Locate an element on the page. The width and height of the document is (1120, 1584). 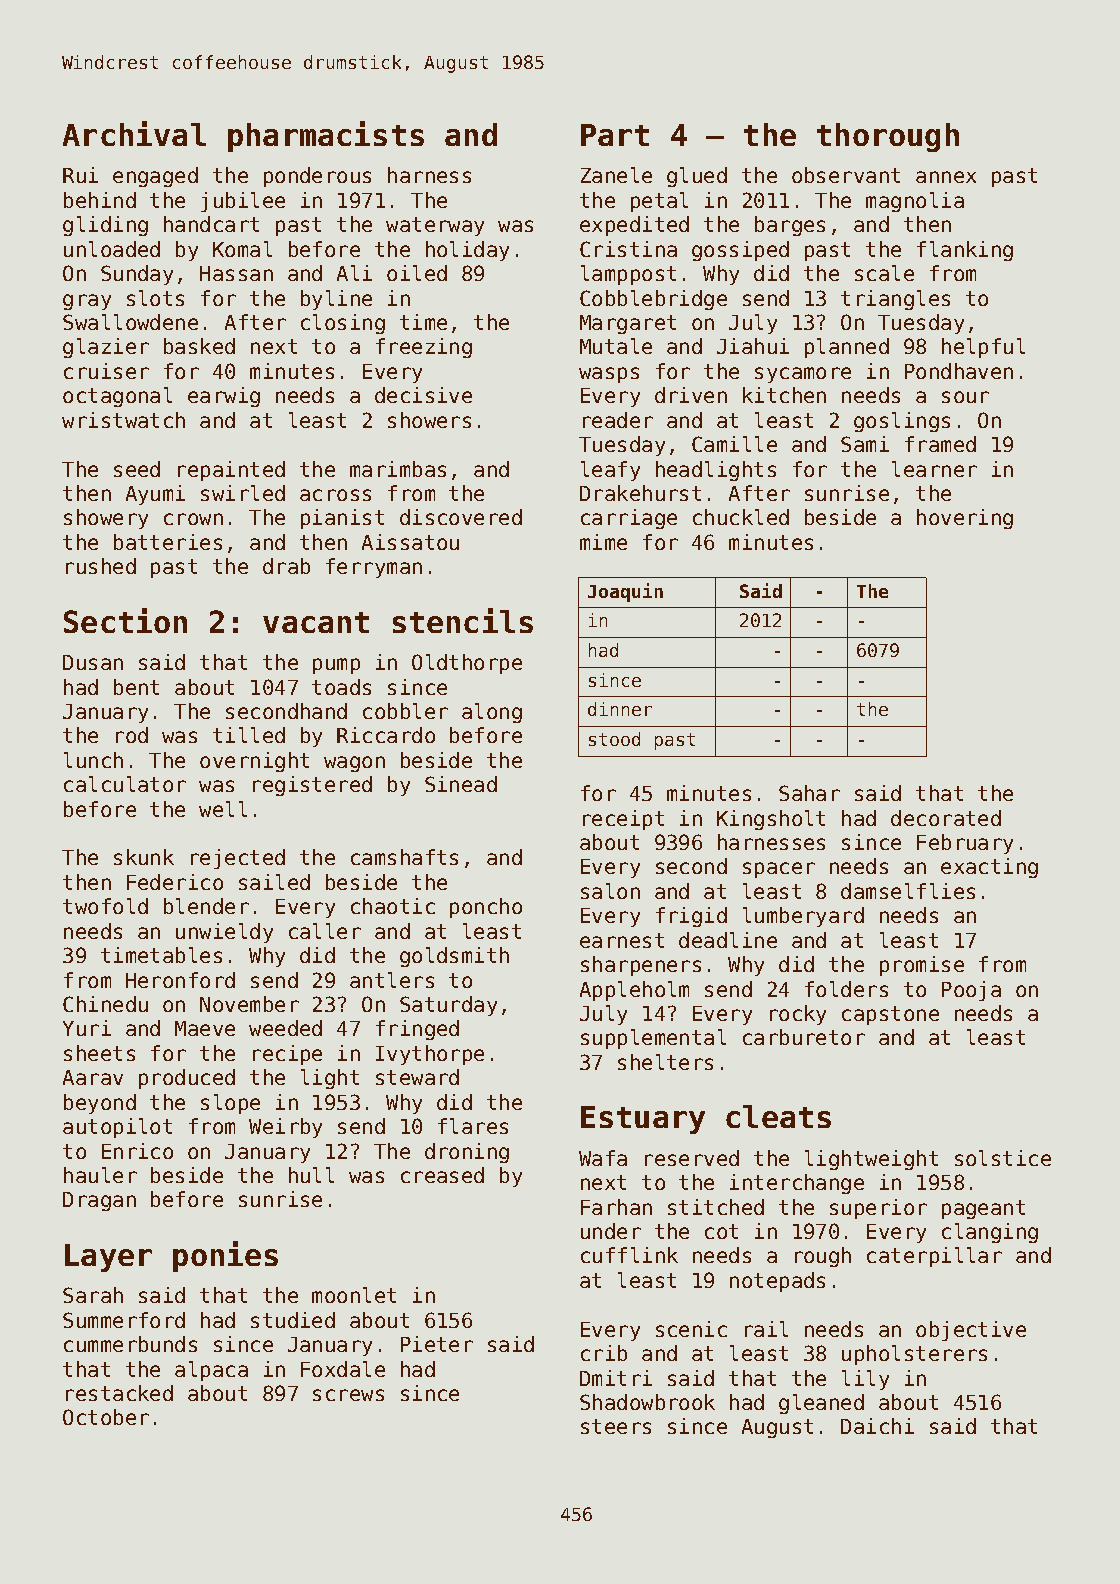
wristwatch is located at coordinates (123, 420).
